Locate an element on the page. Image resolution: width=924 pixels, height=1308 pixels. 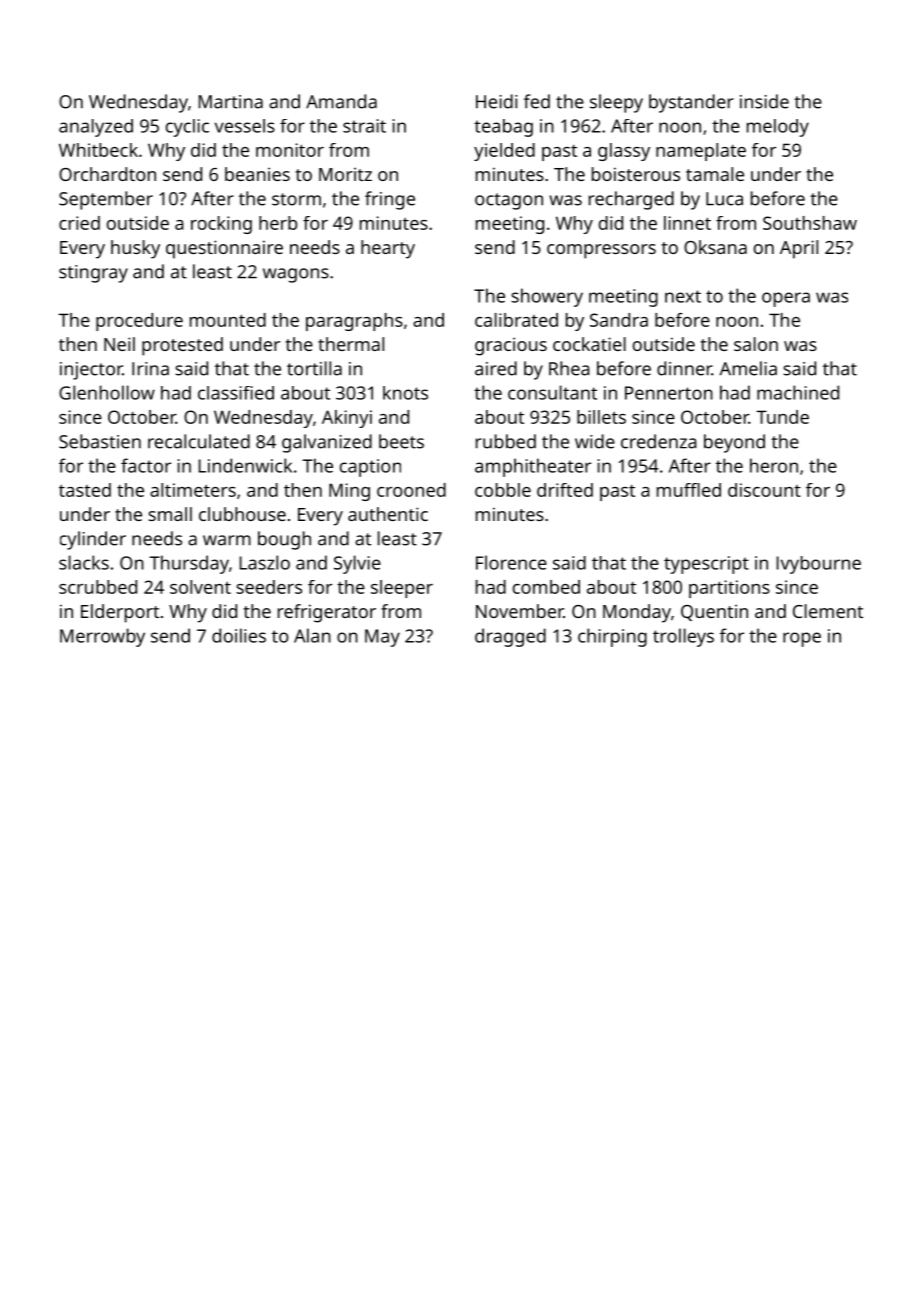
rope is located at coordinates (802, 639).
